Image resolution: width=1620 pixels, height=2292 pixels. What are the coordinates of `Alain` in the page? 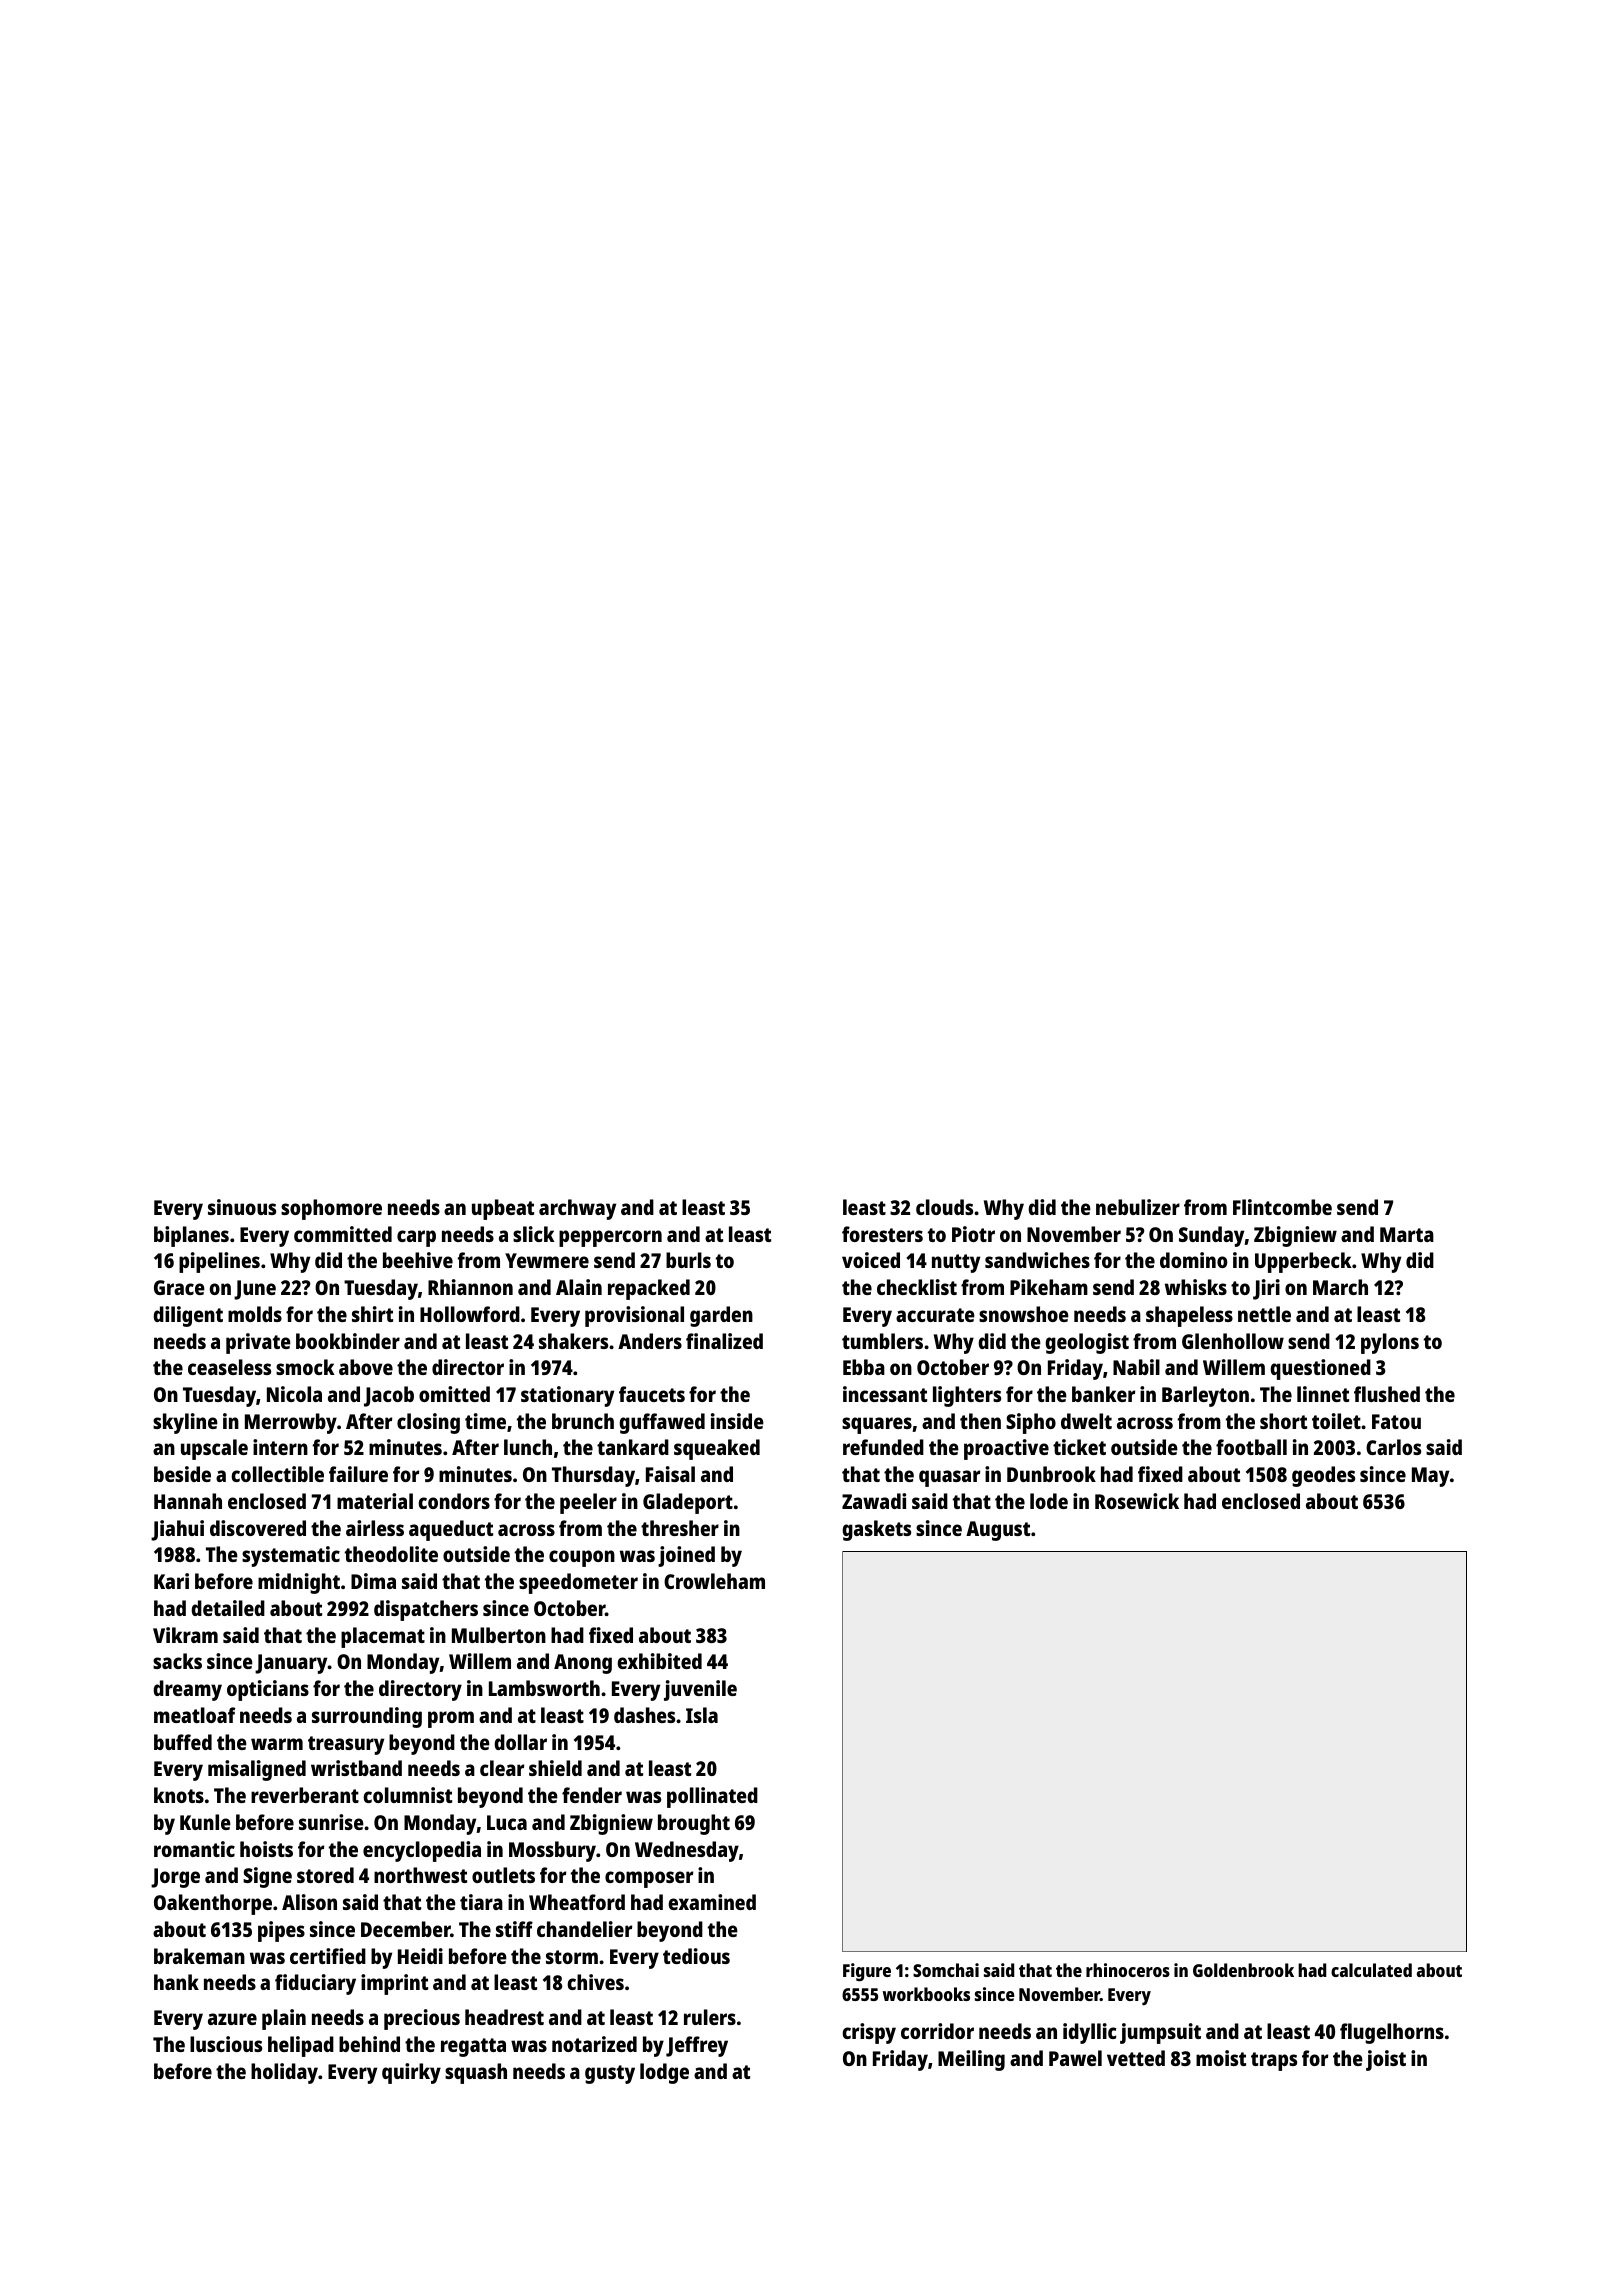 It's located at (579, 1287).
